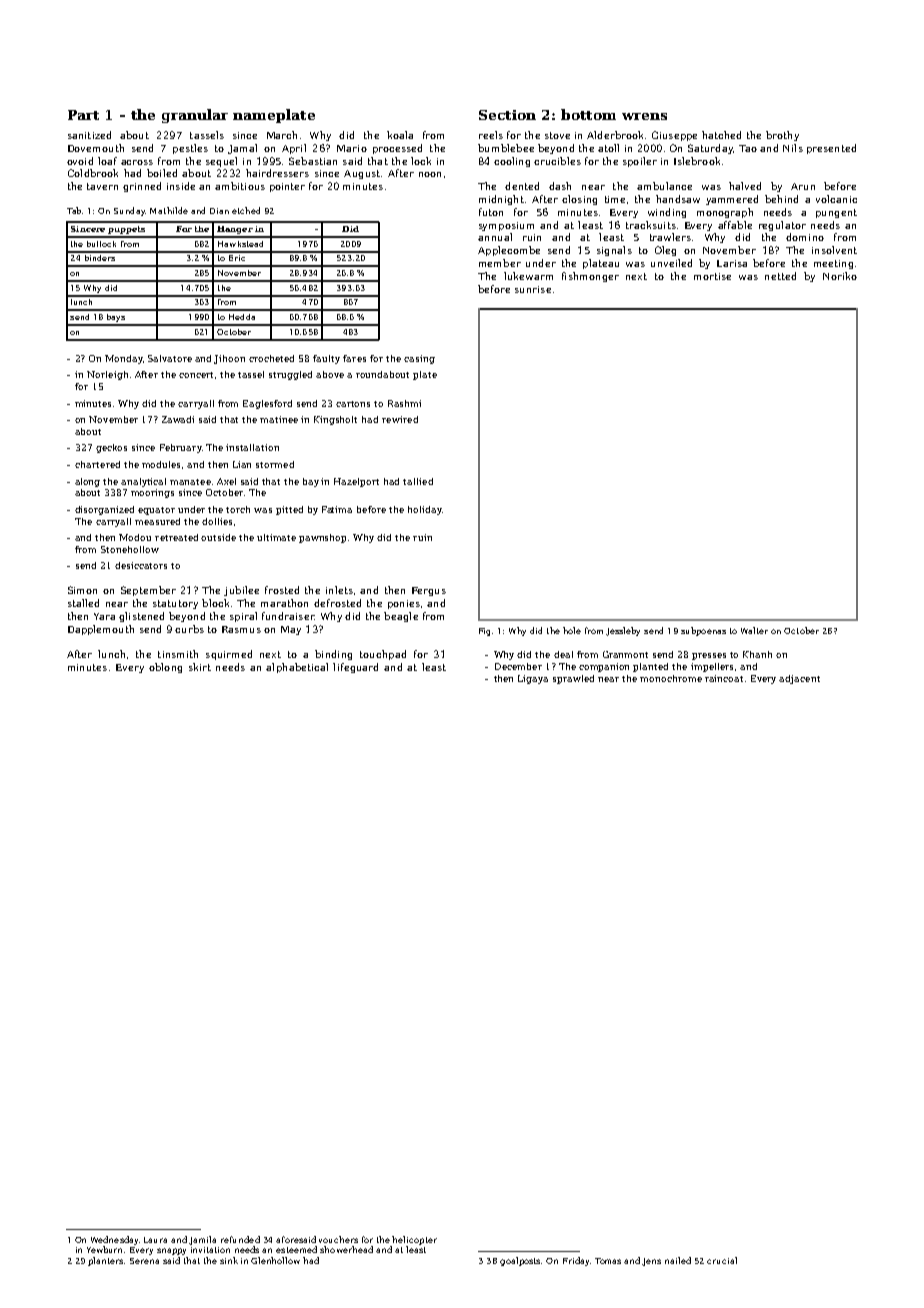 The height and width of the screenshot is (1308, 924). What do you see at coordinates (414, 1240) in the screenshot?
I see `helicopter` at bounding box center [414, 1240].
